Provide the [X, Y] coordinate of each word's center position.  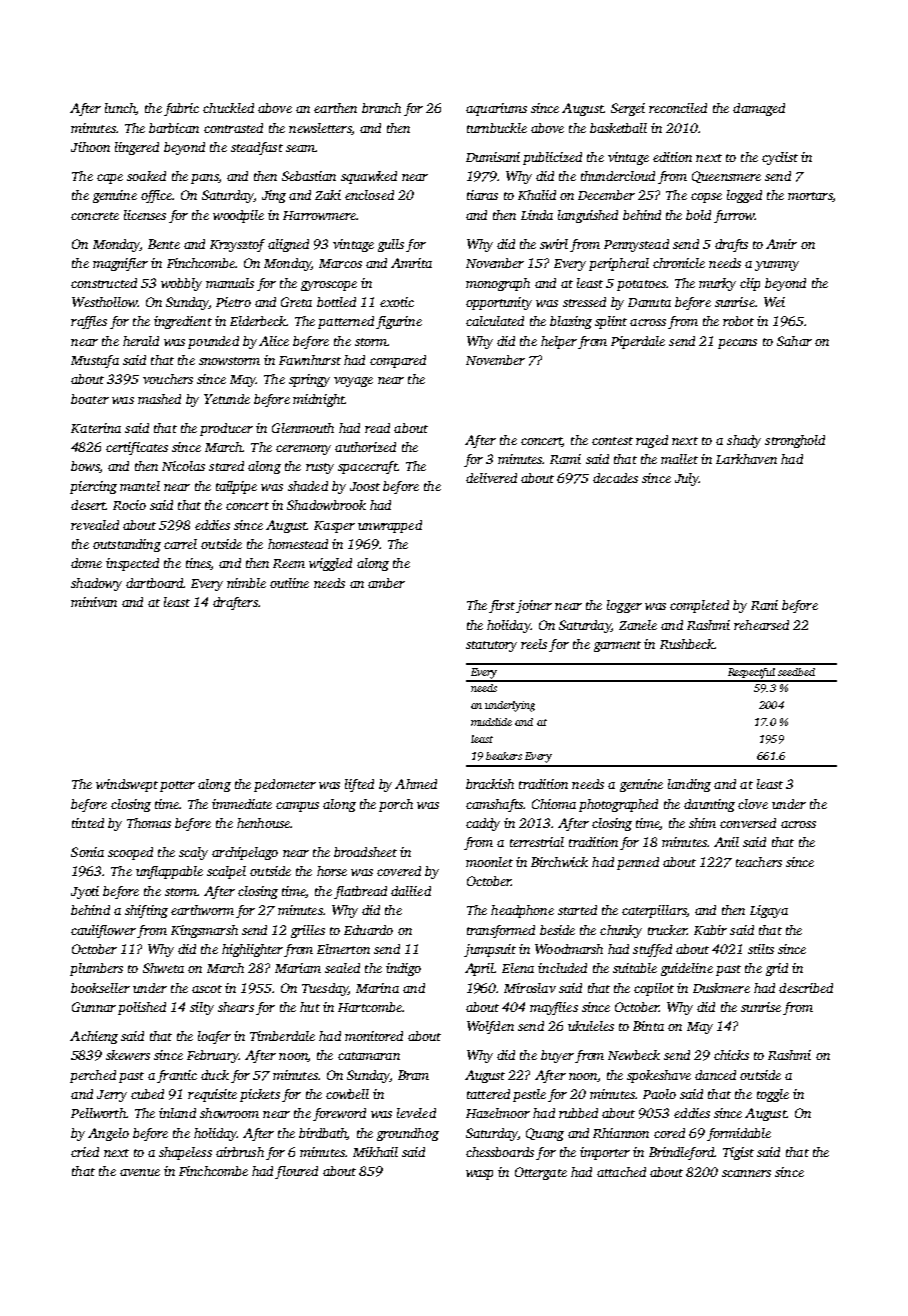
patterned [346, 322]
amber [386, 583]
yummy [777, 266]
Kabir [710, 930]
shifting [146, 911]
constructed [104, 283]
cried [85, 1152]
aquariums [496, 109]
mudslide [491, 722]
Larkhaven [746, 459]
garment [617, 646]
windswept [127, 785]
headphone [522, 911]
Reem [289, 563]
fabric [181, 109]
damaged [759, 109]
